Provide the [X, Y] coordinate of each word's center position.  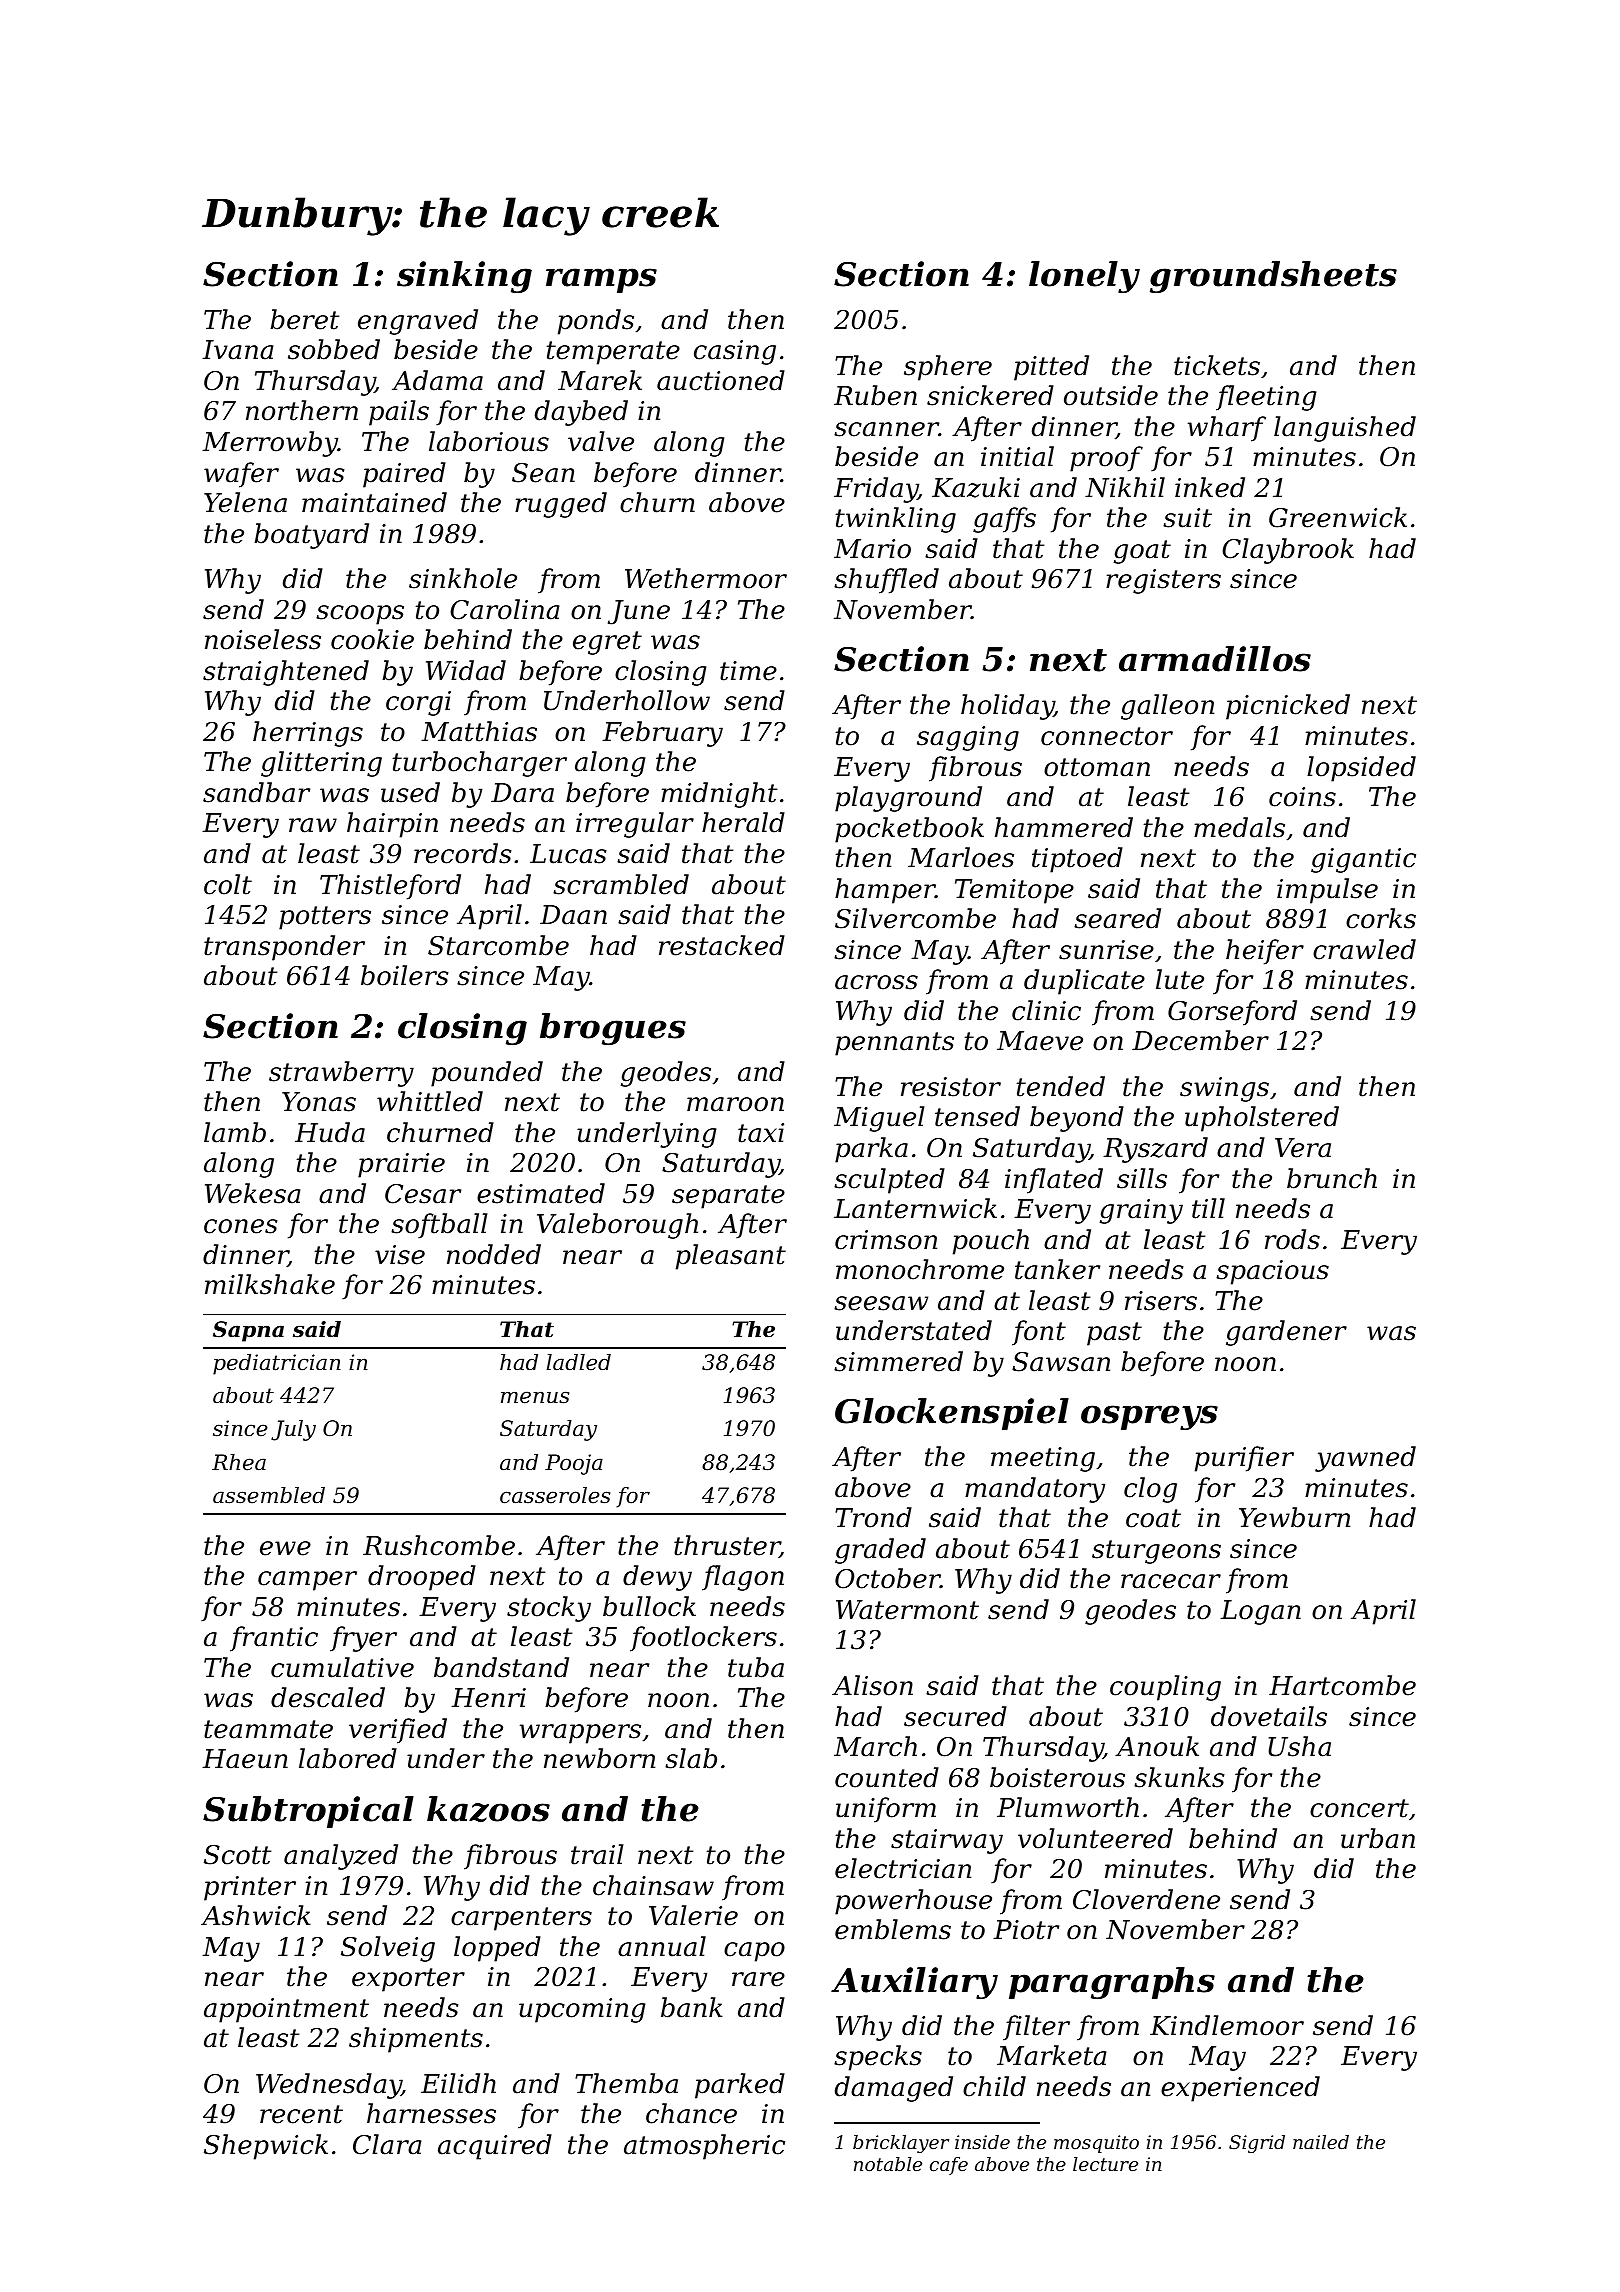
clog [1150, 1490]
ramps [601, 280]
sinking [464, 277]
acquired [495, 2147]
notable [888, 2164]
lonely [1084, 277]
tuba [756, 1667]
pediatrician [277, 1364]
